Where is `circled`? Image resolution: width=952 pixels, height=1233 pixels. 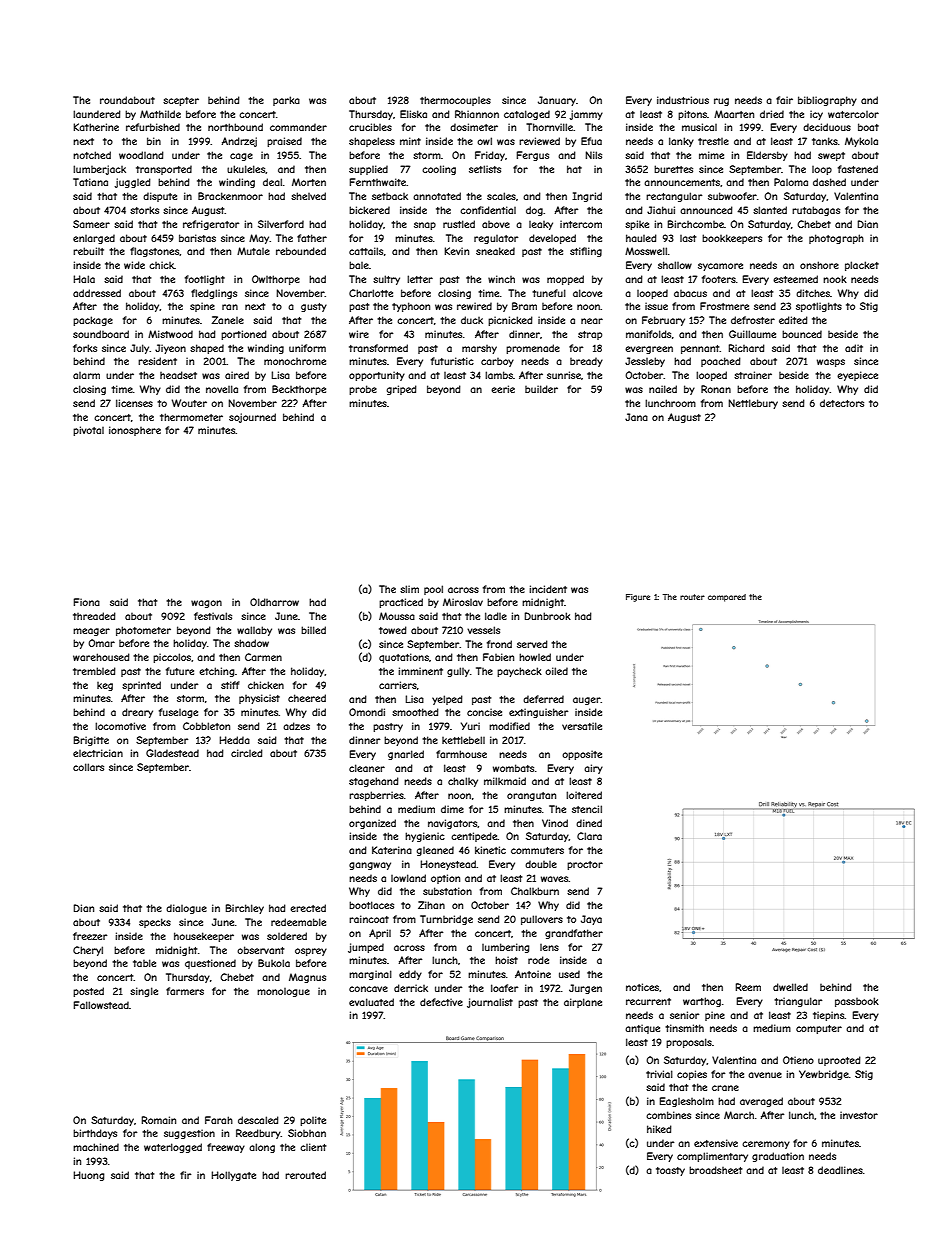 circled is located at coordinates (247, 753).
